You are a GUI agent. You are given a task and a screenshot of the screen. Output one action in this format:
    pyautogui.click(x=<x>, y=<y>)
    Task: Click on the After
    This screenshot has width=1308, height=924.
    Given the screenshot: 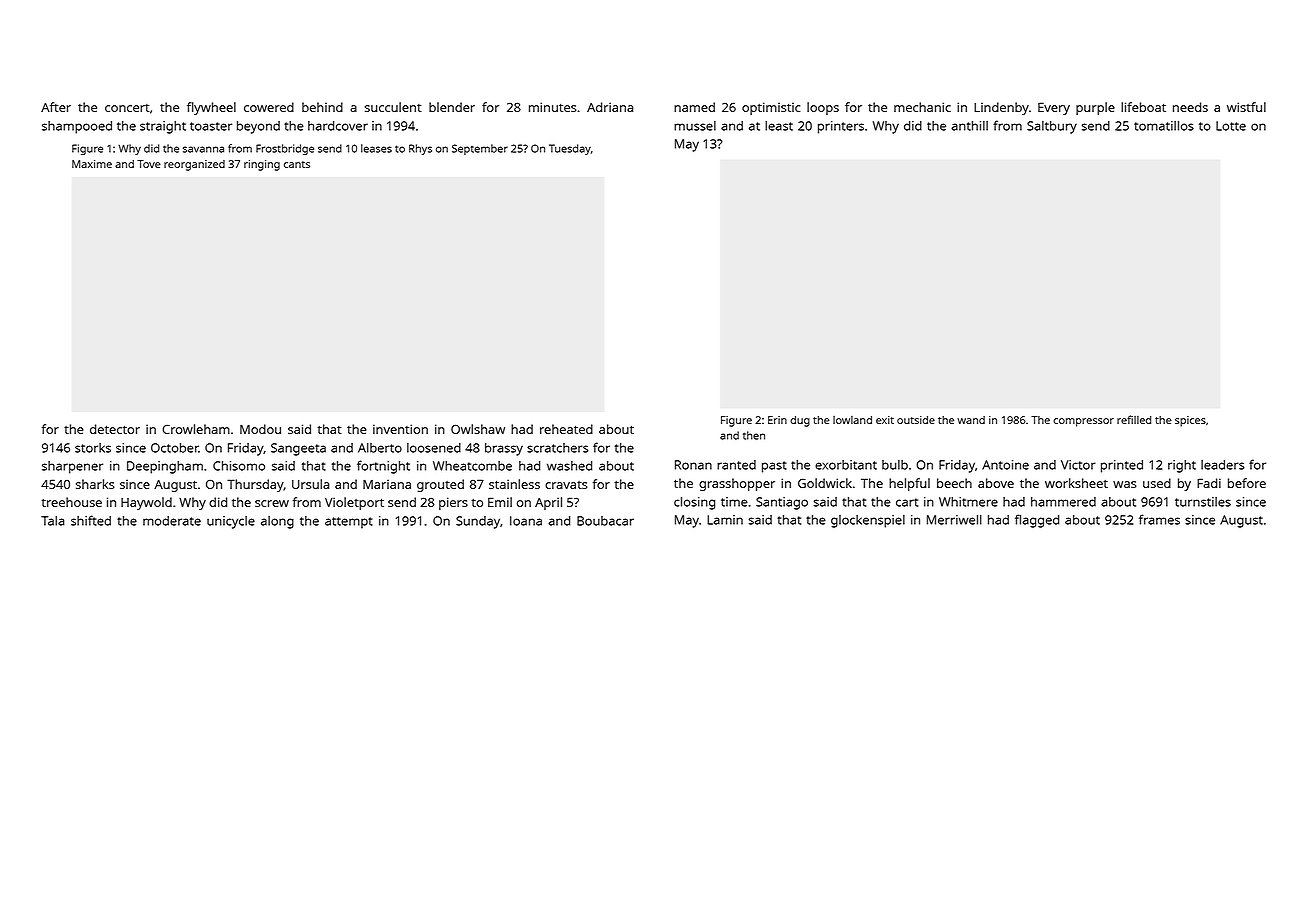 What is the action you would take?
    pyautogui.click(x=56, y=107)
